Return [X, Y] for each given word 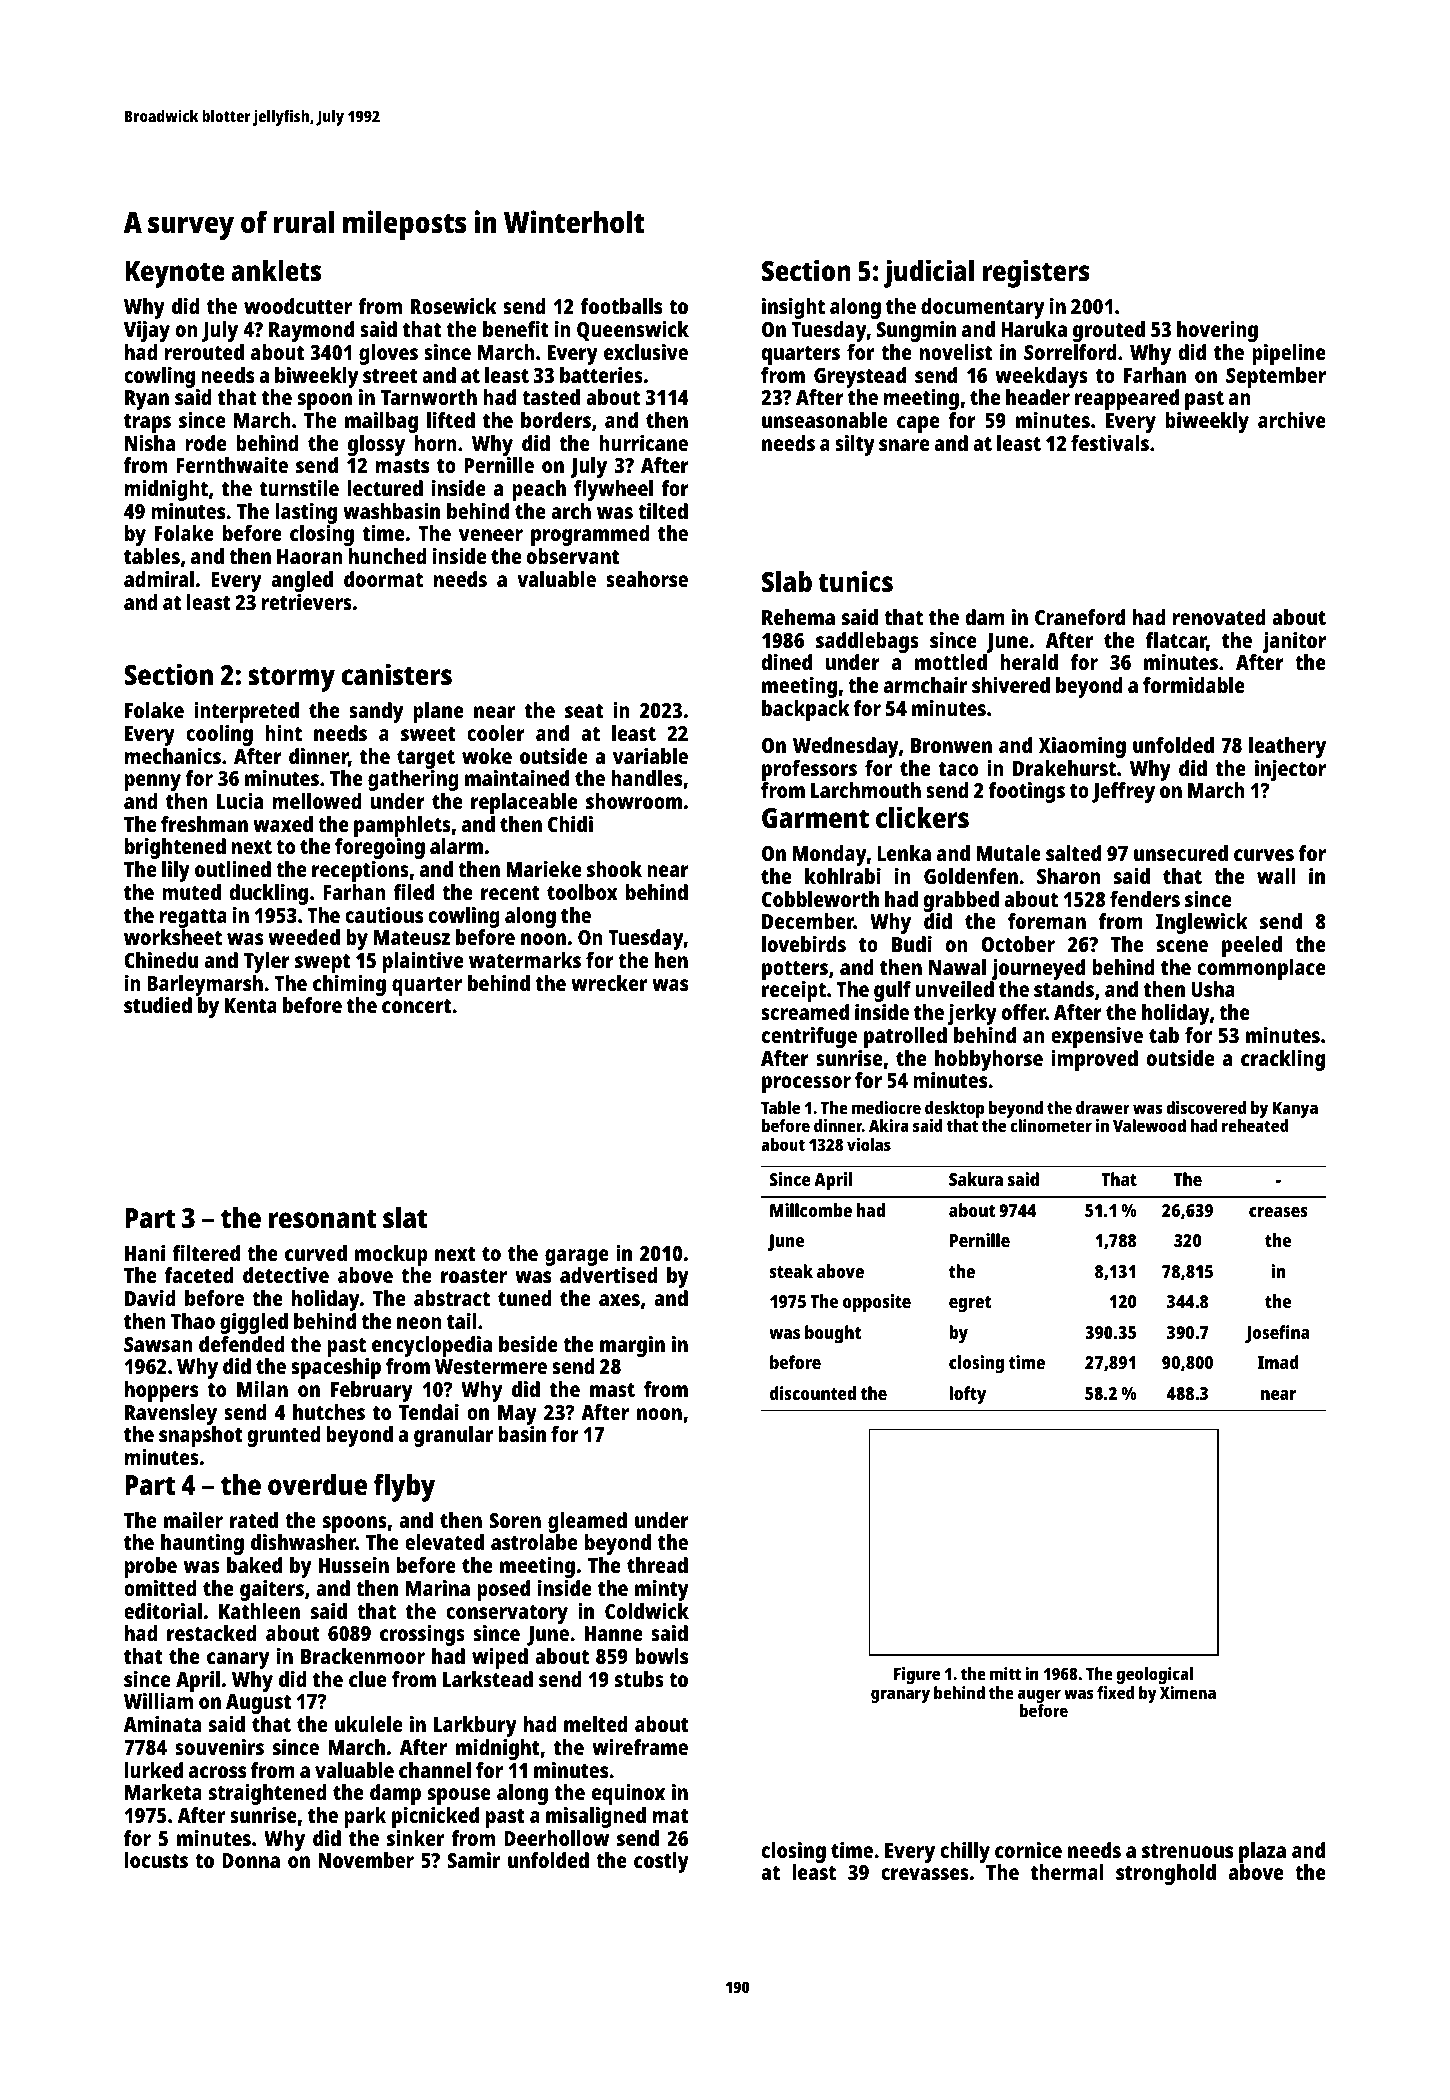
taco [958, 769]
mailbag [381, 422]
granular [453, 1436]
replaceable [524, 803]
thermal [1067, 1872]
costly [661, 1862]
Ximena [1188, 1692]
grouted [1109, 331]
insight [793, 308]
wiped [500, 1658]
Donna [251, 1860]
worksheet [173, 937]
